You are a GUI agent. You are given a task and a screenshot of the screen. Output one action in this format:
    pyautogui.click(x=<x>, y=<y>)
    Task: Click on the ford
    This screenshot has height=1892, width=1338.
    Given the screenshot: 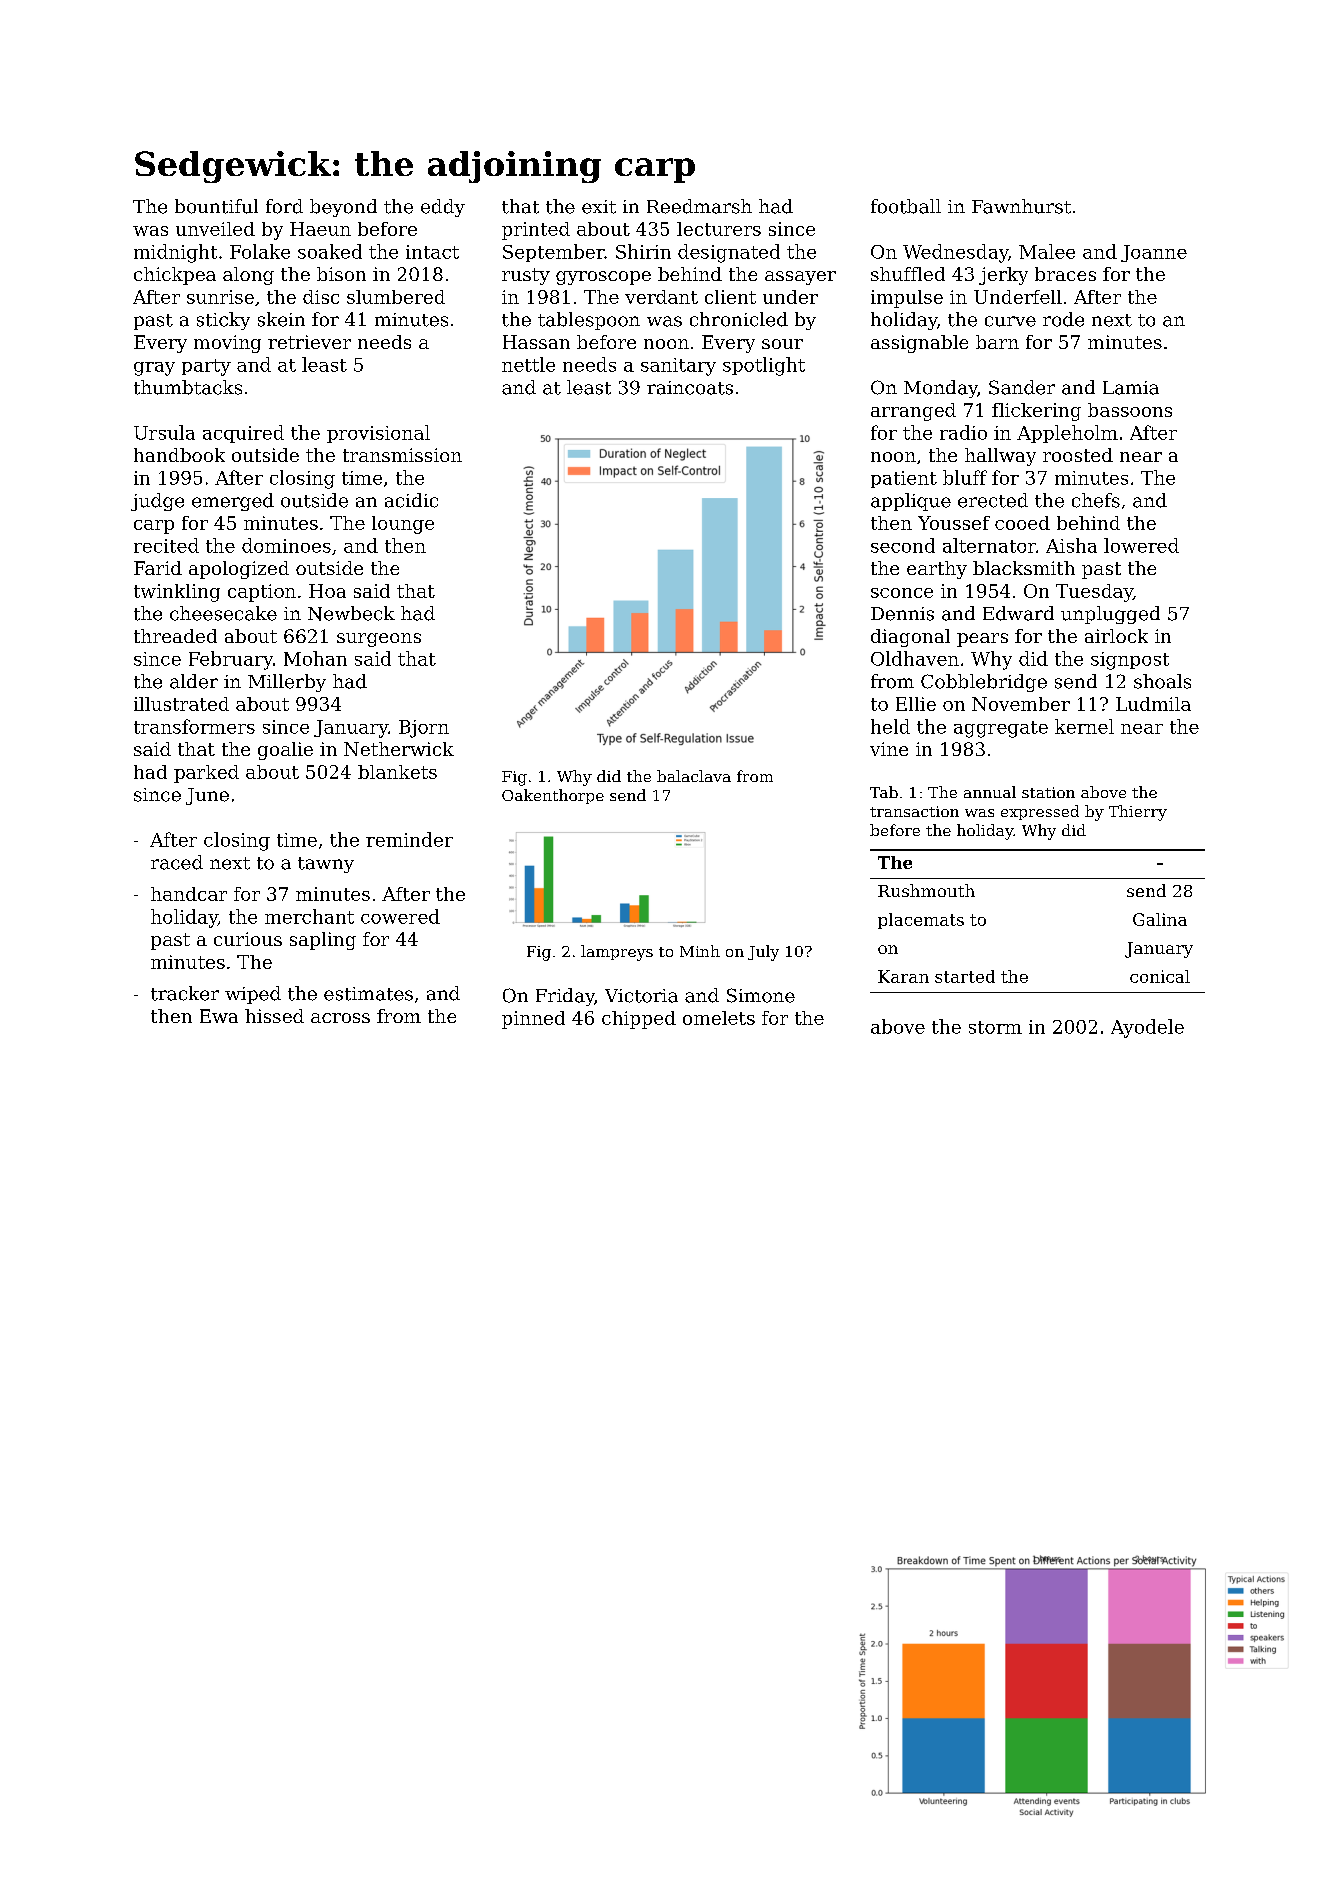 What is the action you would take?
    pyautogui.click(x=284, y=206)
